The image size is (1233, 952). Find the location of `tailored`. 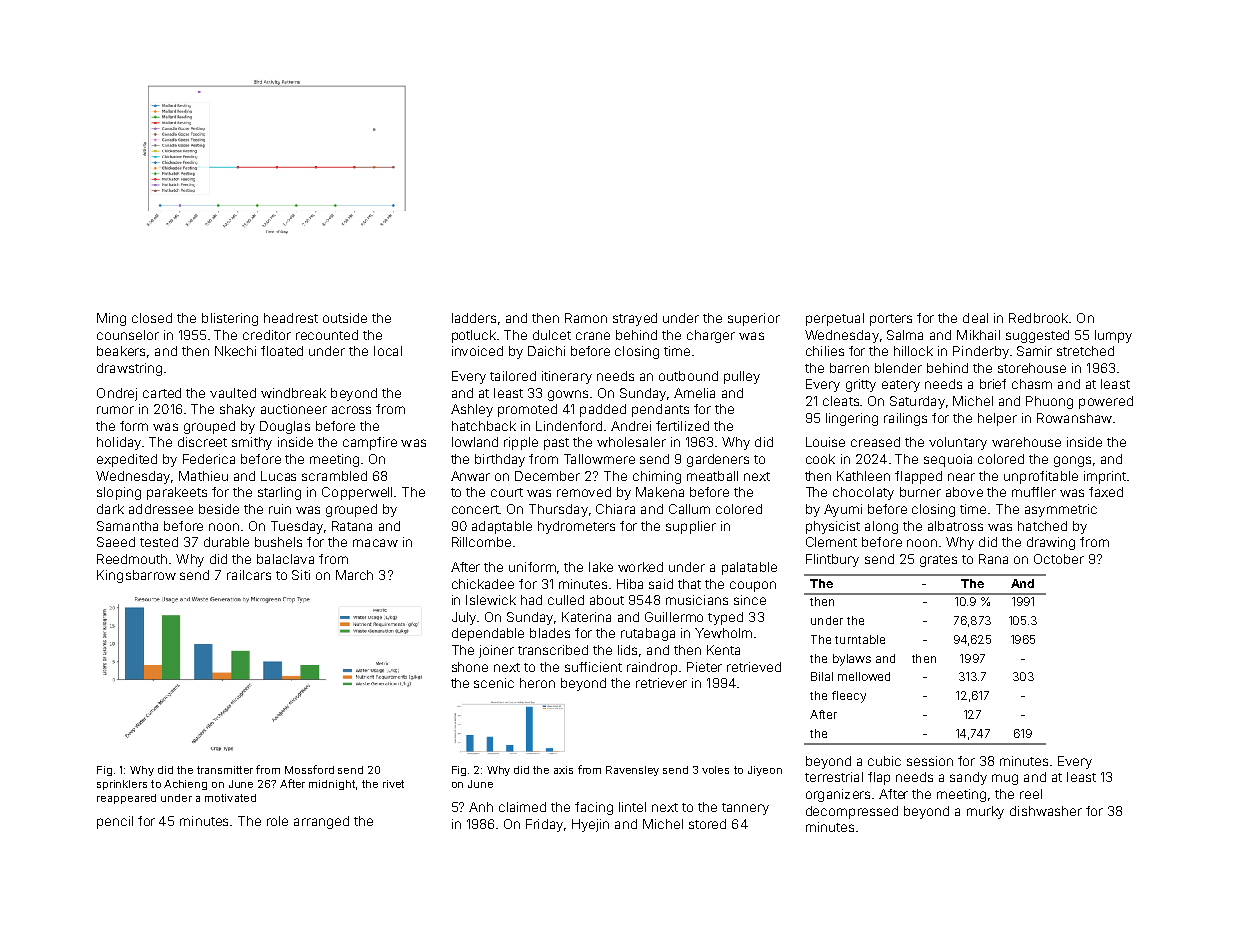

tailored is located at coordinates (513, 376).
